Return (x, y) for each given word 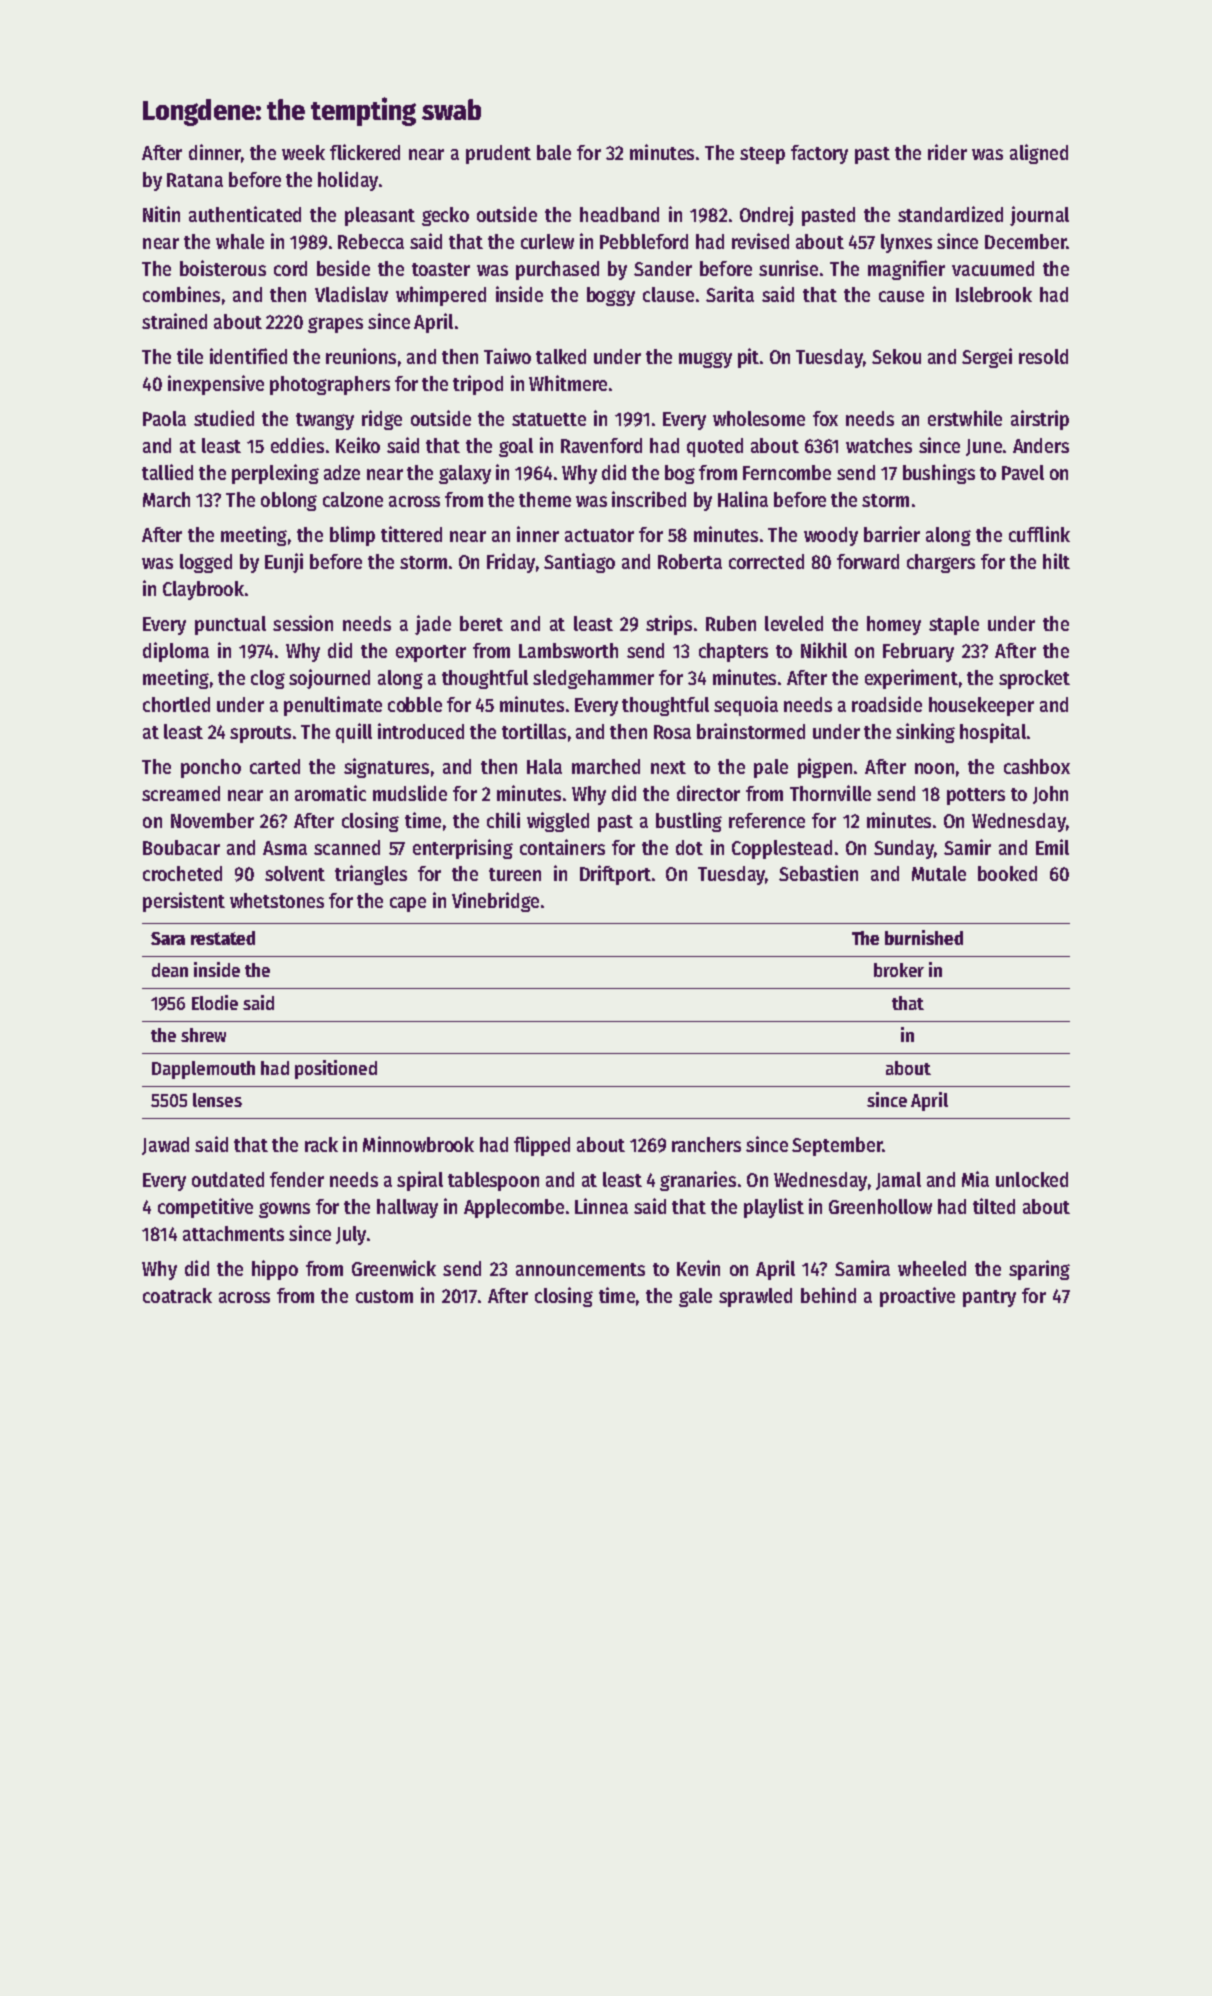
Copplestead (782, 849)
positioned (336, 1069)
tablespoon (493, 1181)
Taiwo (507, 356)
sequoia (746, 706)
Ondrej (766, 216)
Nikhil (824, 650)
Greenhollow (880, 1206)
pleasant (380, 216)
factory (819, 154)
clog (268, 679)
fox (825, 418)
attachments (233, 1233)
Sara (168, 938)
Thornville (830, 793)
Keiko (358, 445)
